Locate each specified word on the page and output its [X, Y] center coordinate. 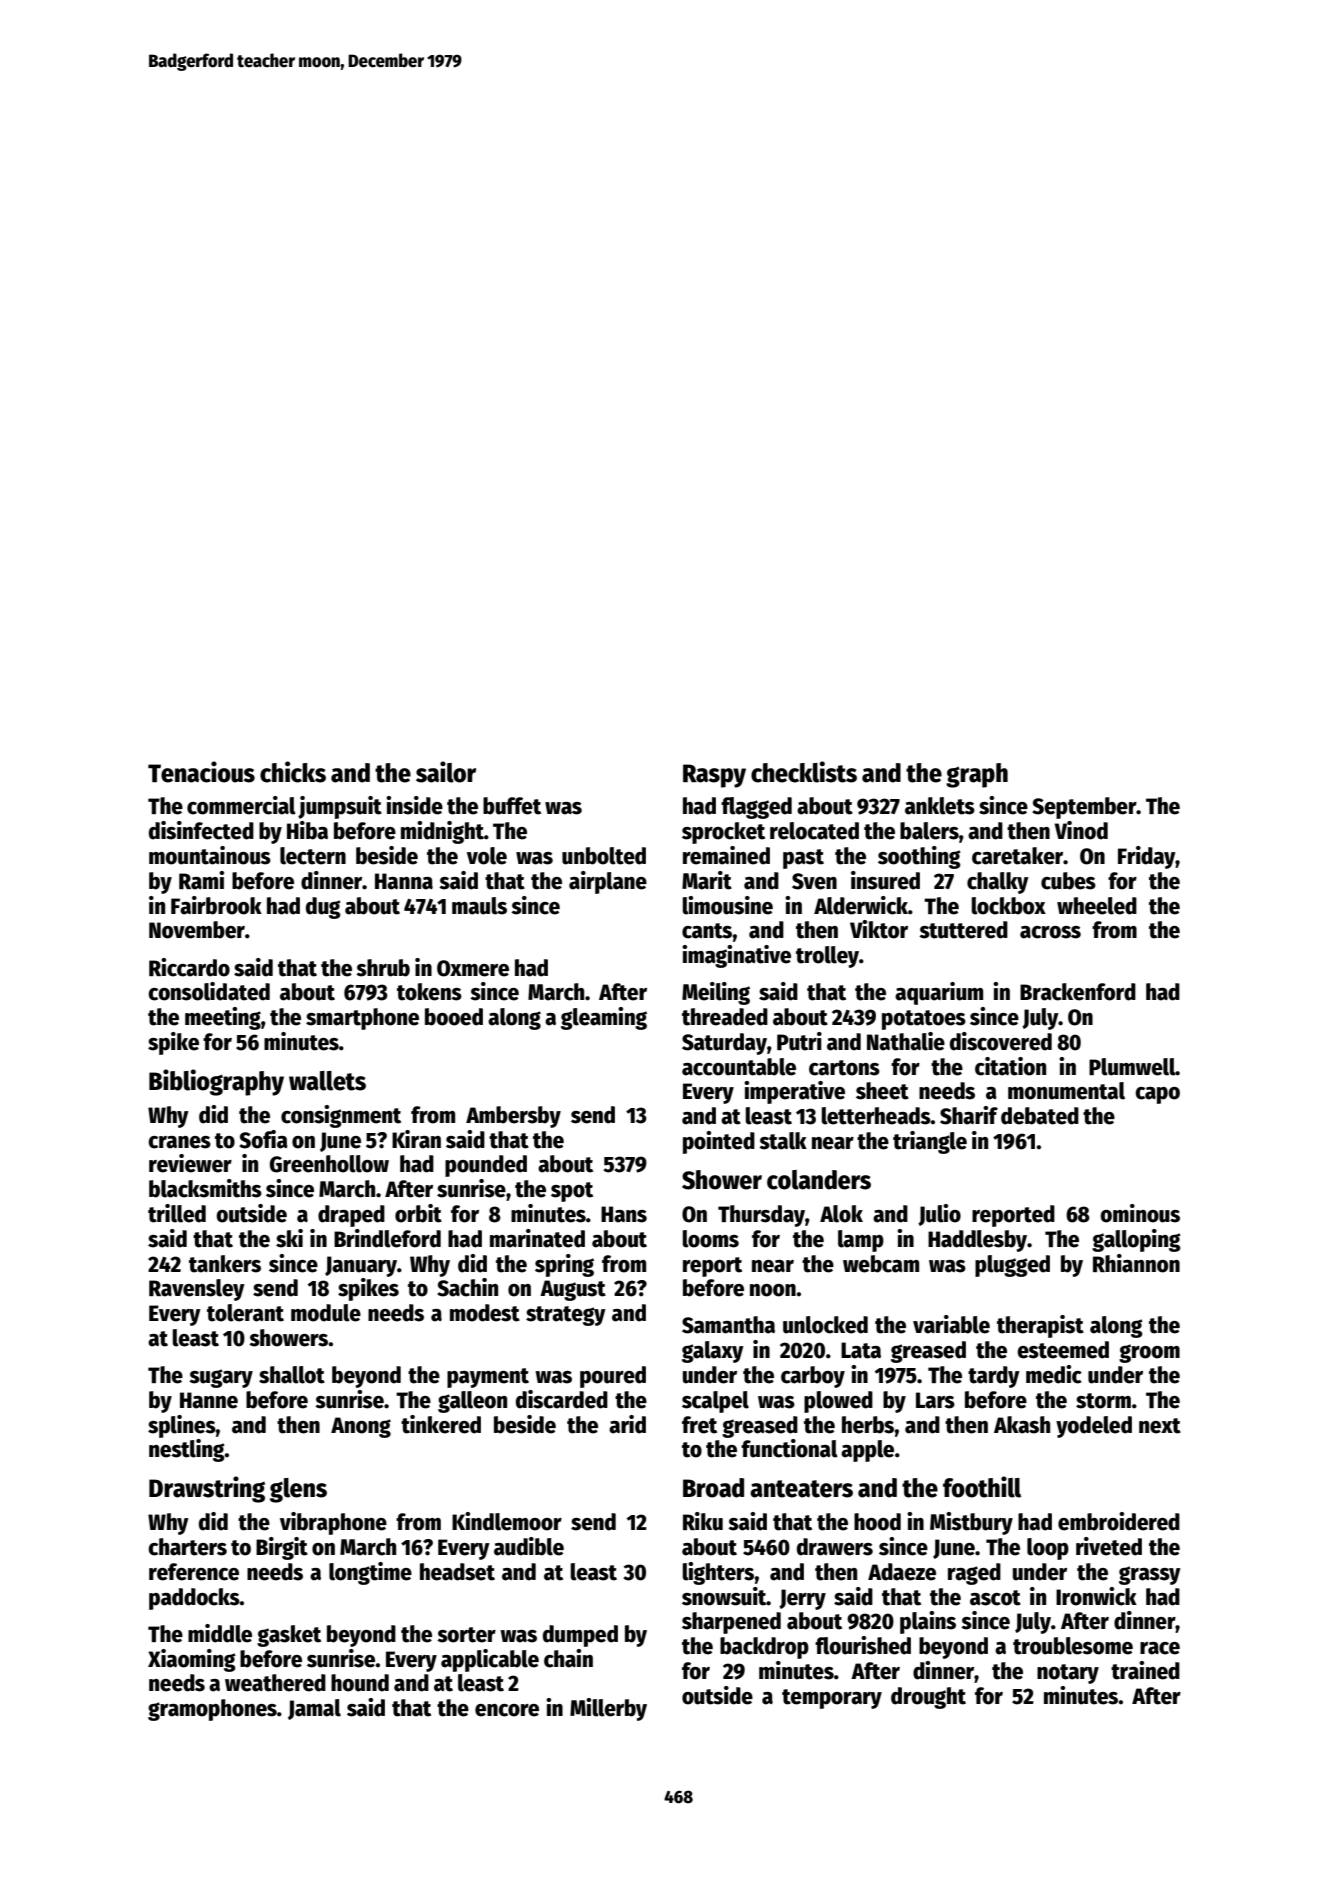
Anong [361, 1427]
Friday [1147, 857]
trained [1145, 1670]
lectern [313, 856]
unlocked [825, 1325]
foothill [982, 1487]
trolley [827, 957]
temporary [832, 1699]
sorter [466, 1635]
